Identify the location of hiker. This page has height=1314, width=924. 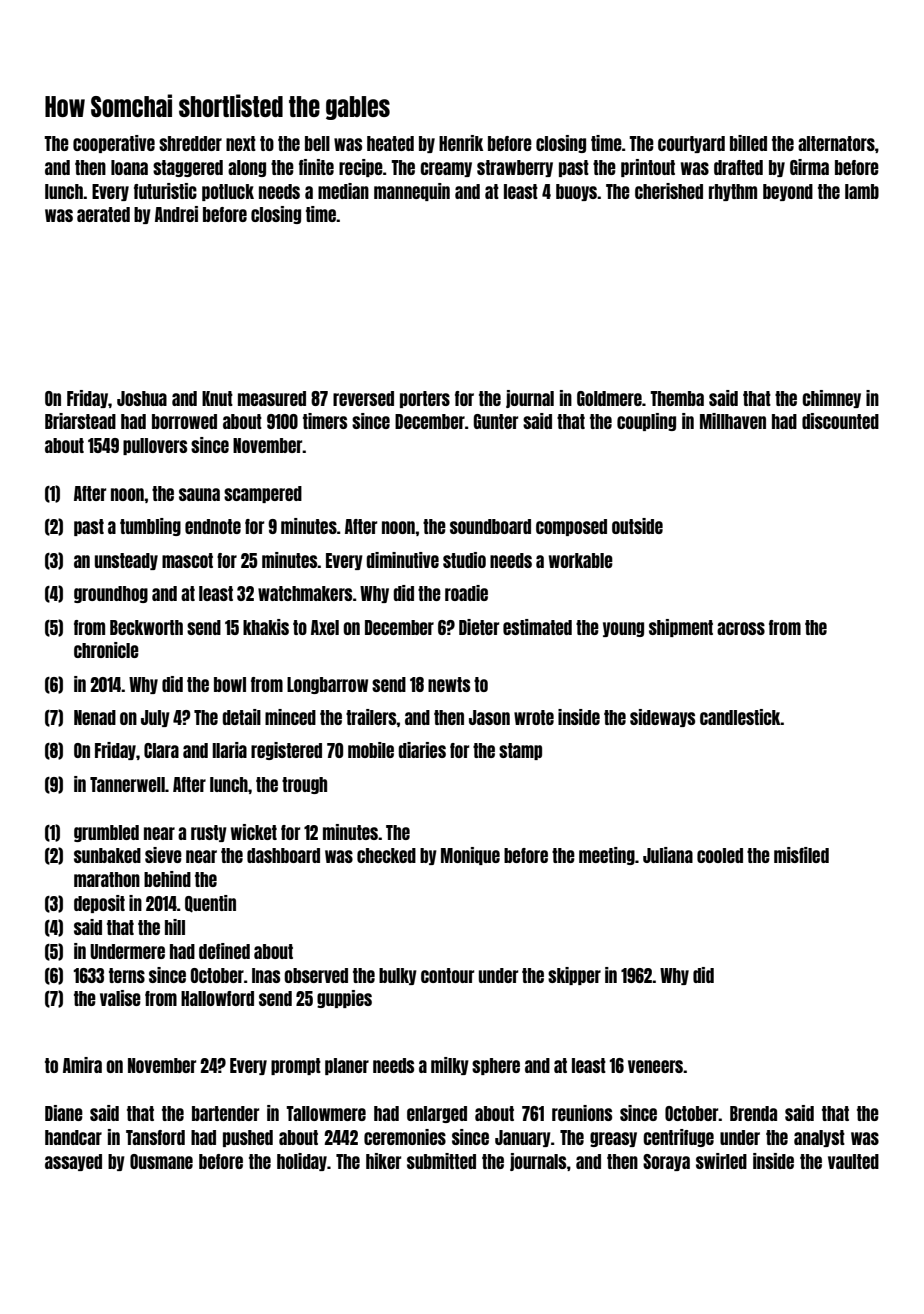
(383, 1161).
